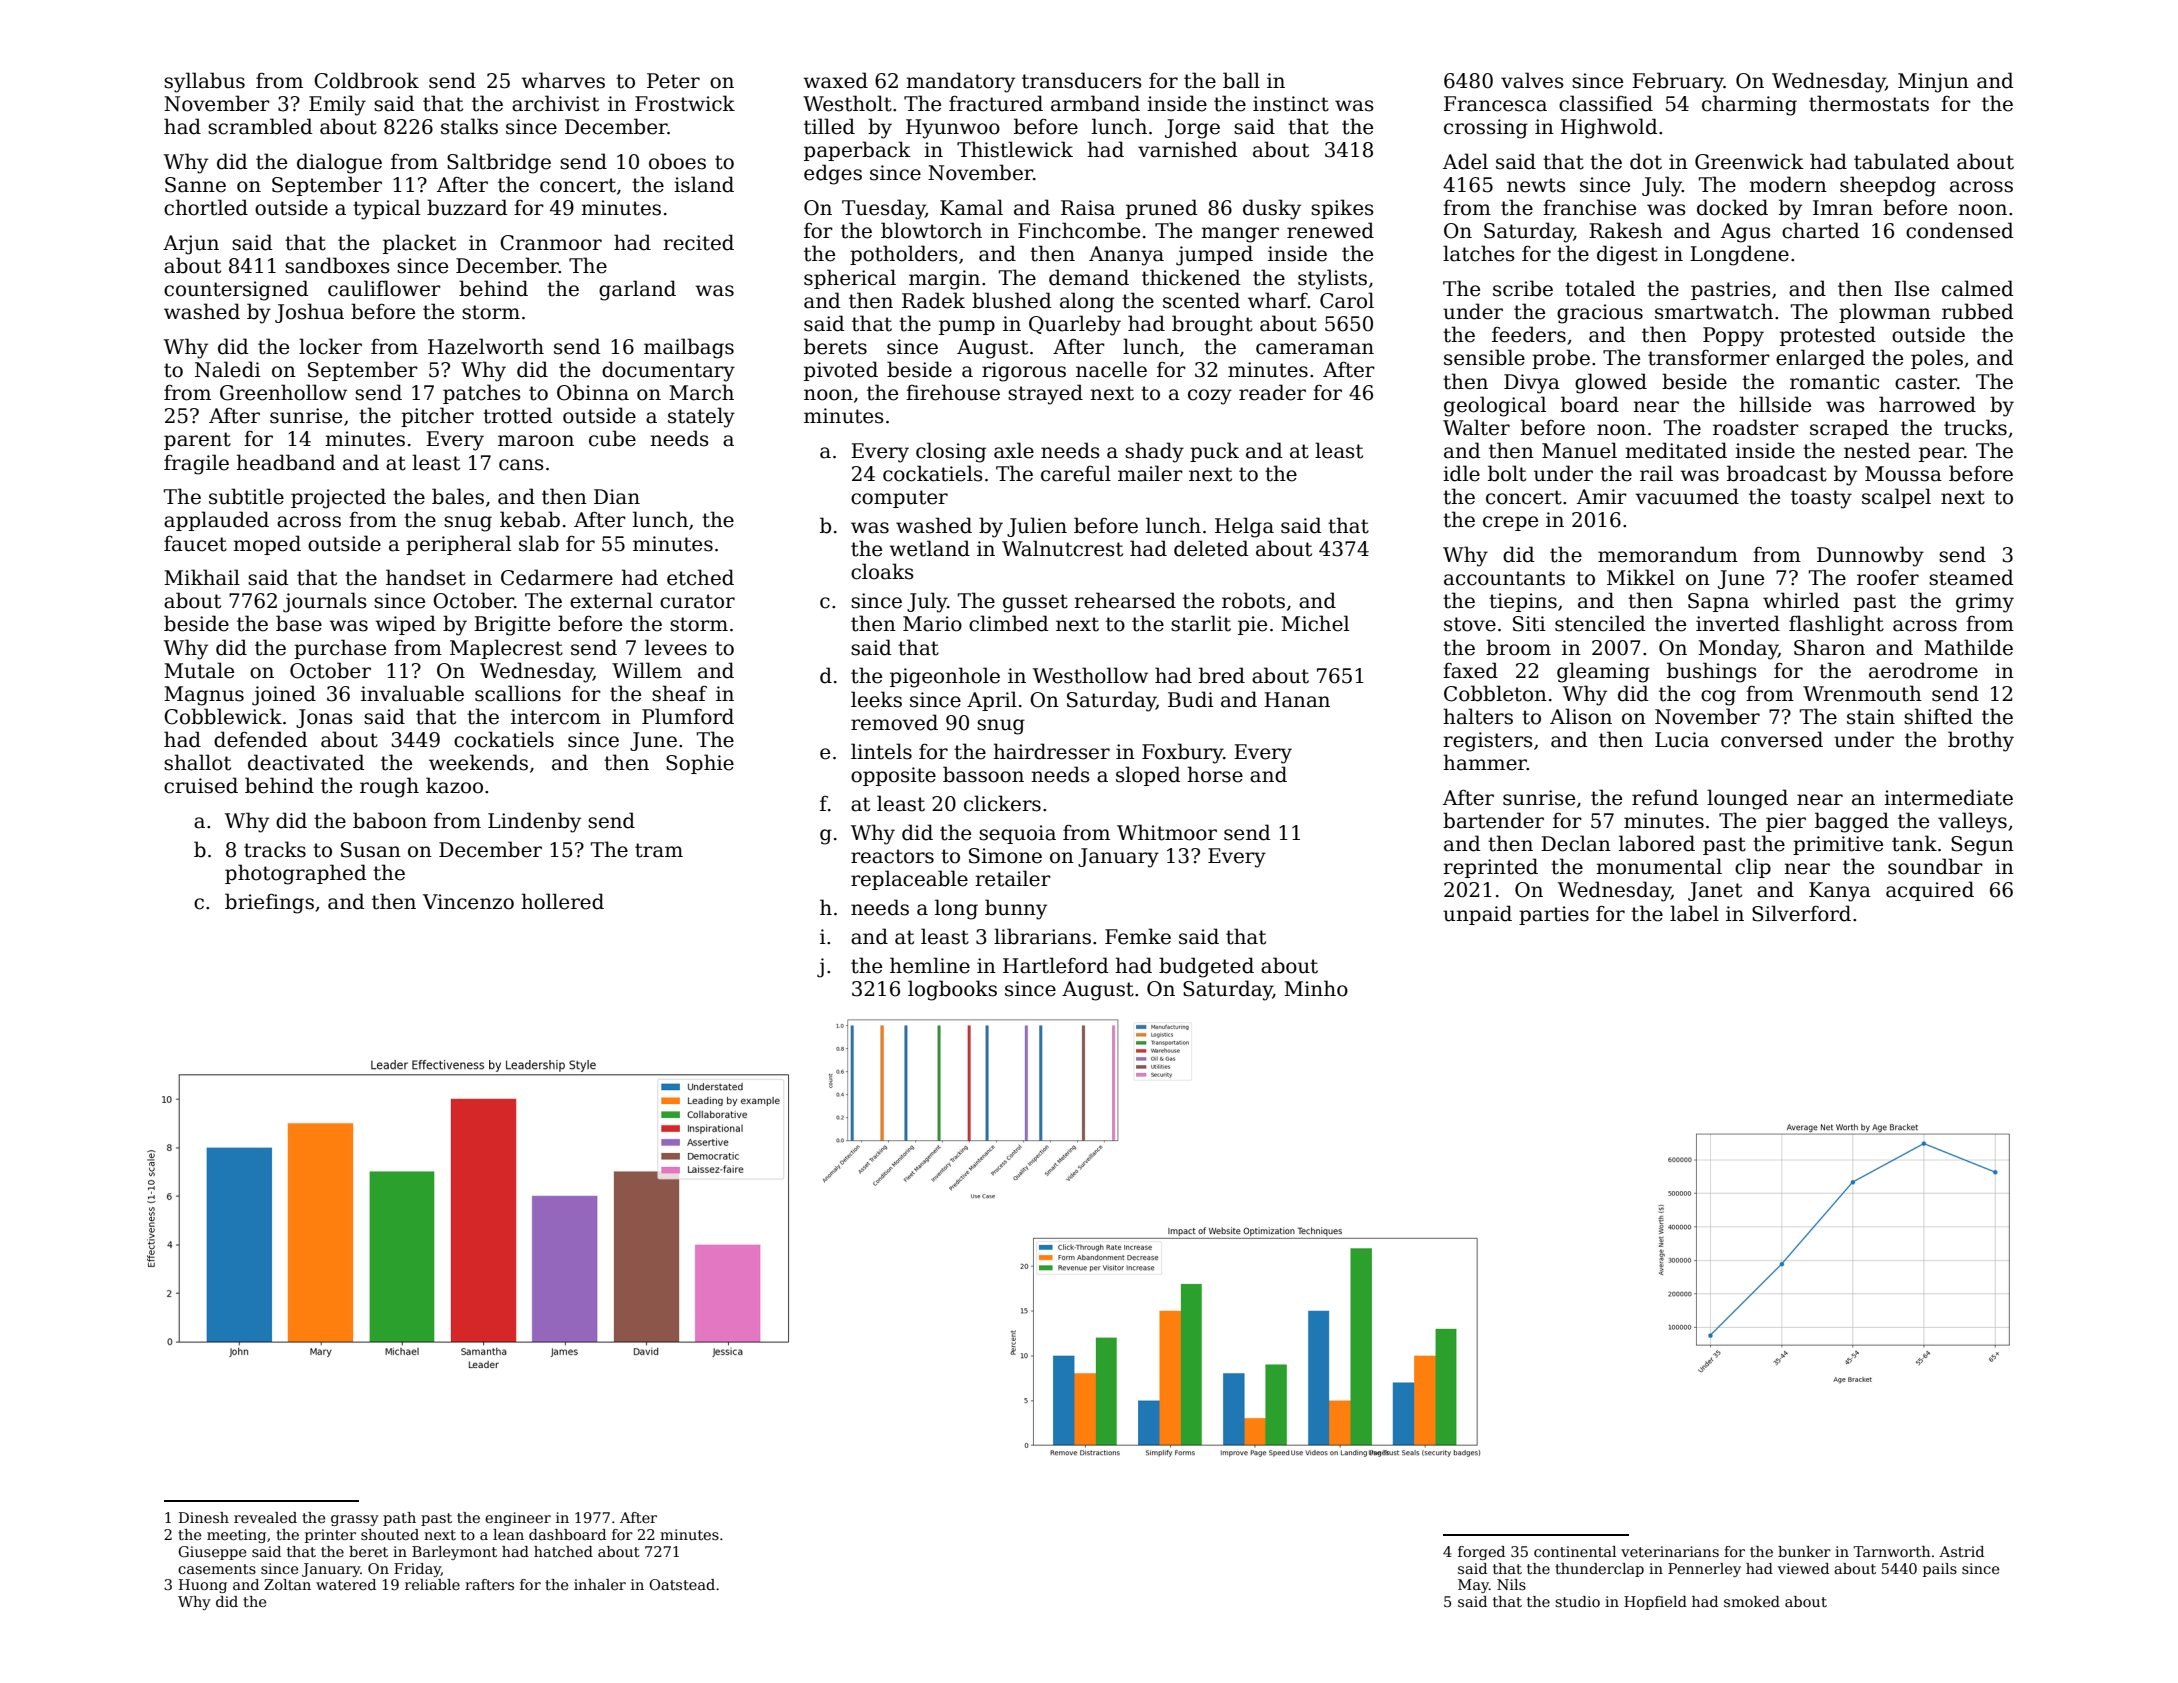 The width and height of the screenshot is (2178, 1683). What do you see at coordinates (216, 521) in the screenshot?
I see `applauded` at bounding box center [216, 521].
